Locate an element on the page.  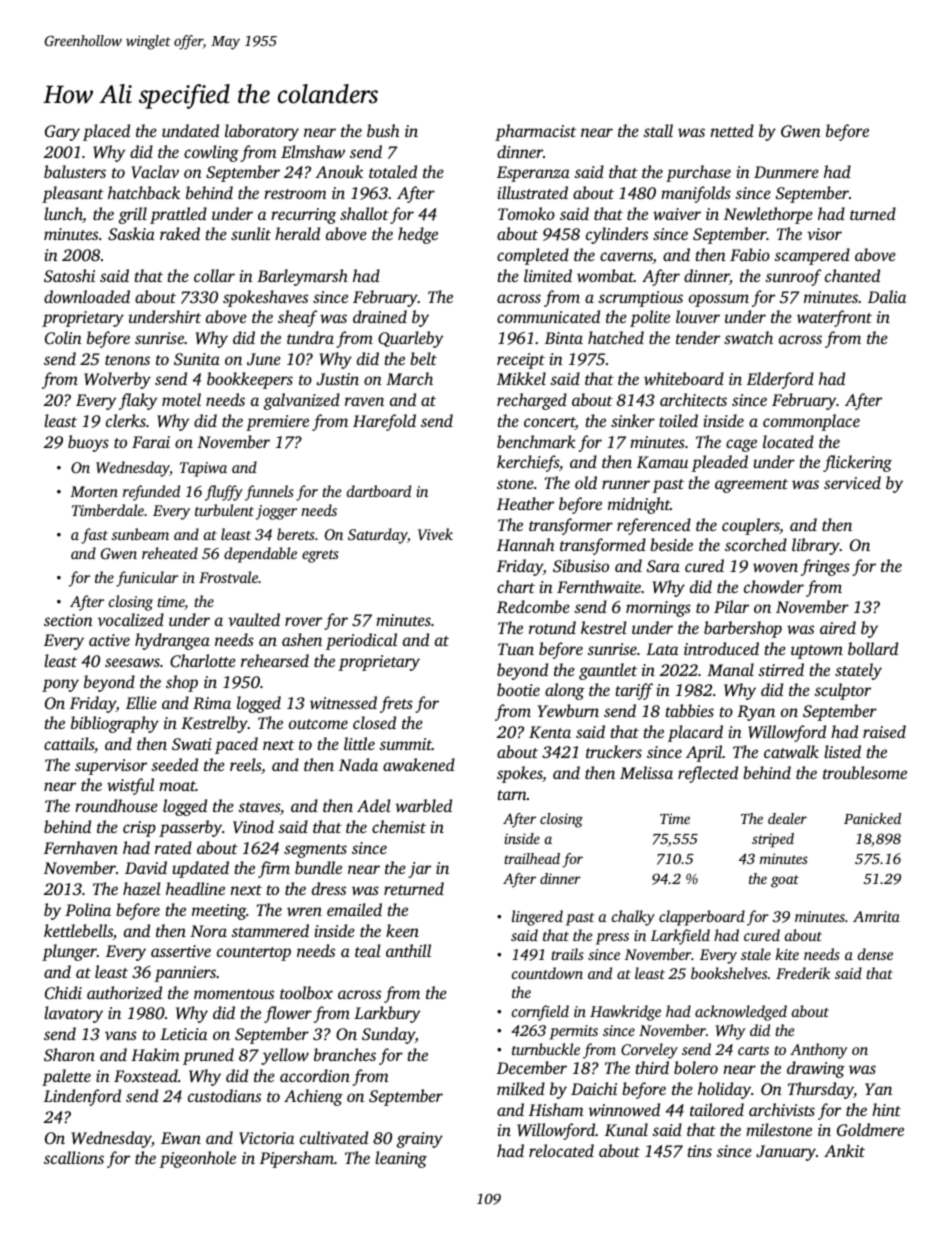
Polina is located at coordinates (88, 909).
